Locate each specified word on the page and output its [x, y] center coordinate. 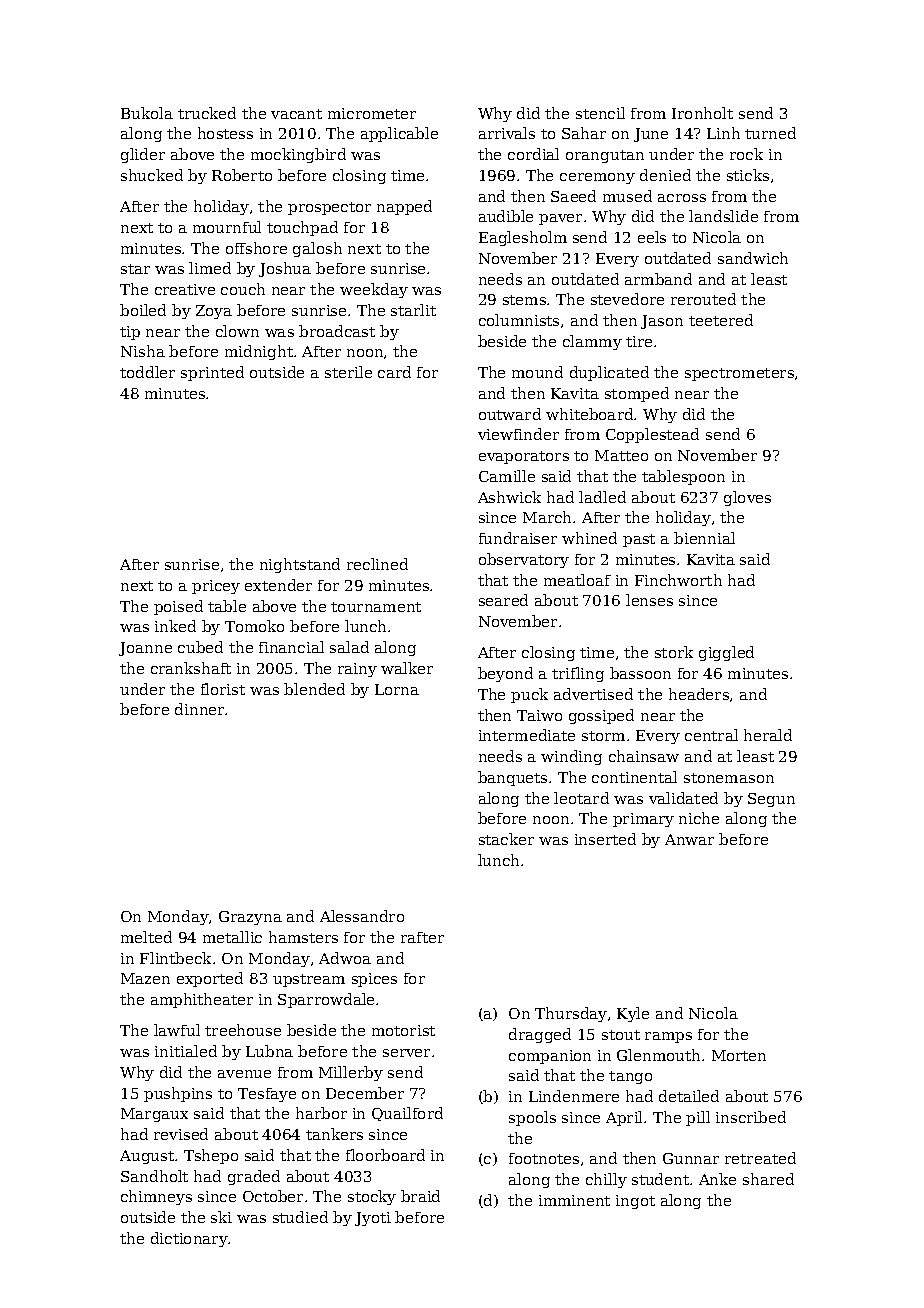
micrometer [372, 113]
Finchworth [678, 580]
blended [314, 689]
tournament [376, 607]
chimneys [156, 1197]
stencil [600, 113]
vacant [296, 114]
